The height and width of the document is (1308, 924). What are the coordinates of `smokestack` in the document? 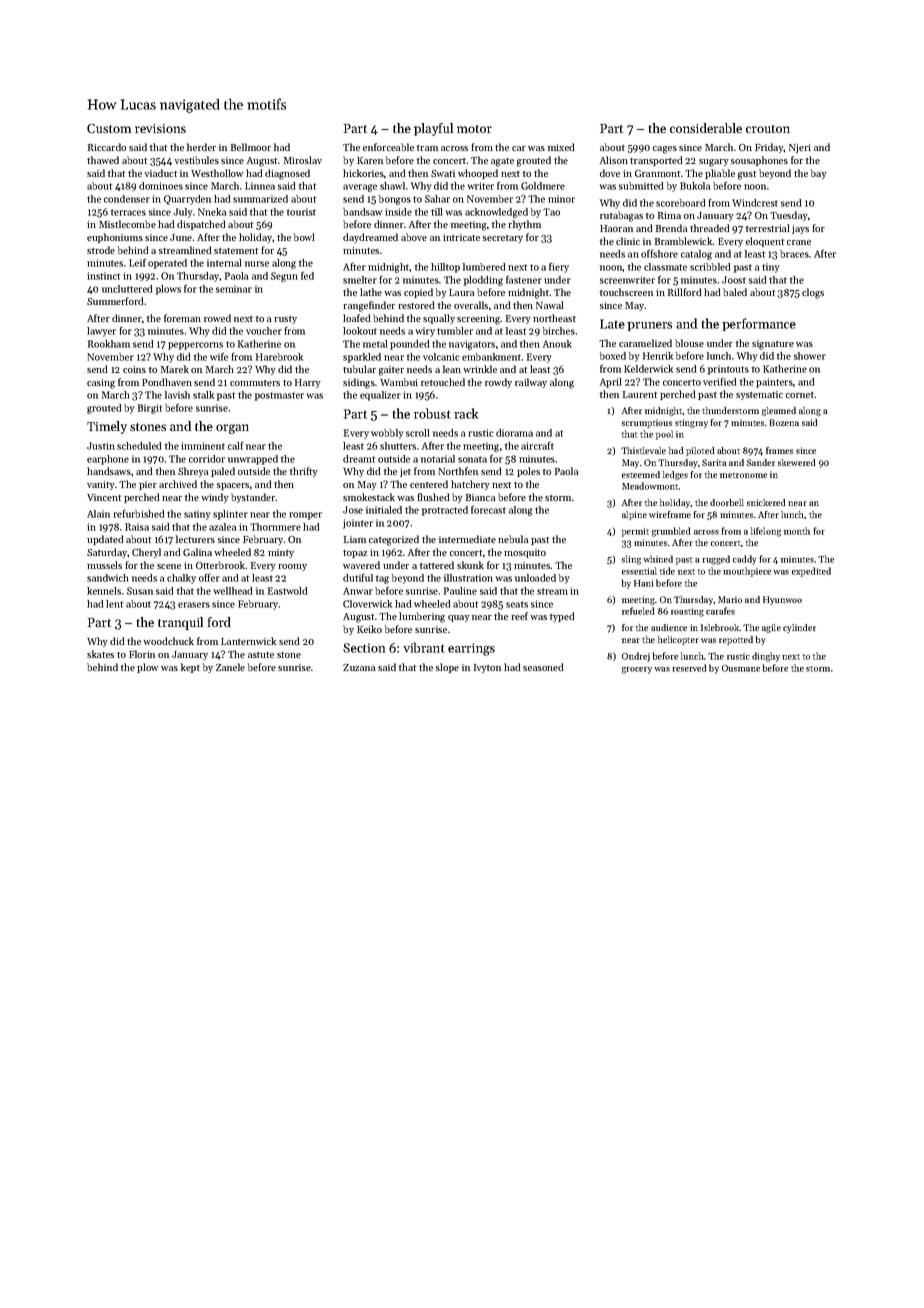 It's located at (369, 497).
